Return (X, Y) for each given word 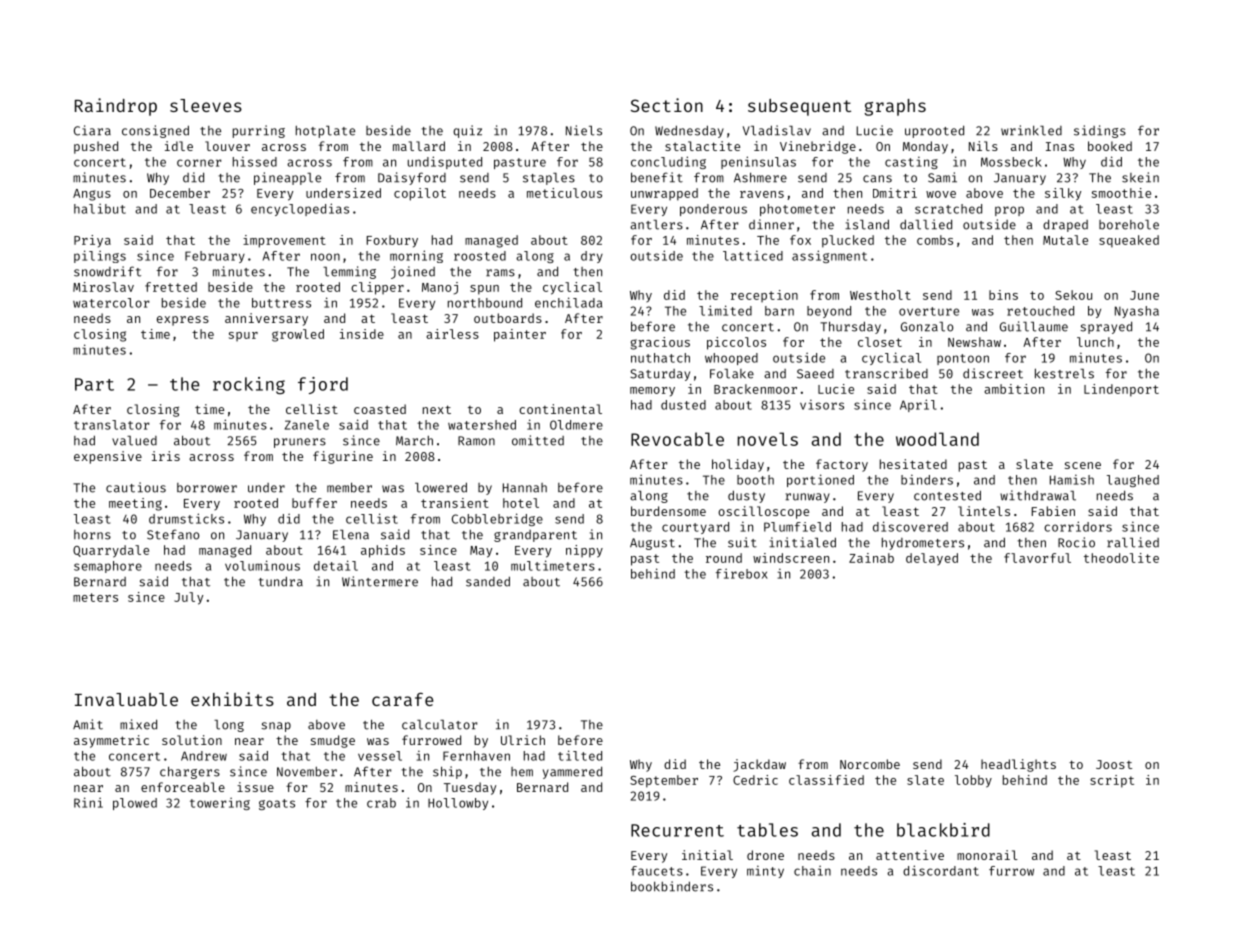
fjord (323, 385)
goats (277, 804)
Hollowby (458, 804)
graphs (895, 107)
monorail (987, 855)
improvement (284, 241)
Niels (584, 130)
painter (520, 335)
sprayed (1106, 327)
